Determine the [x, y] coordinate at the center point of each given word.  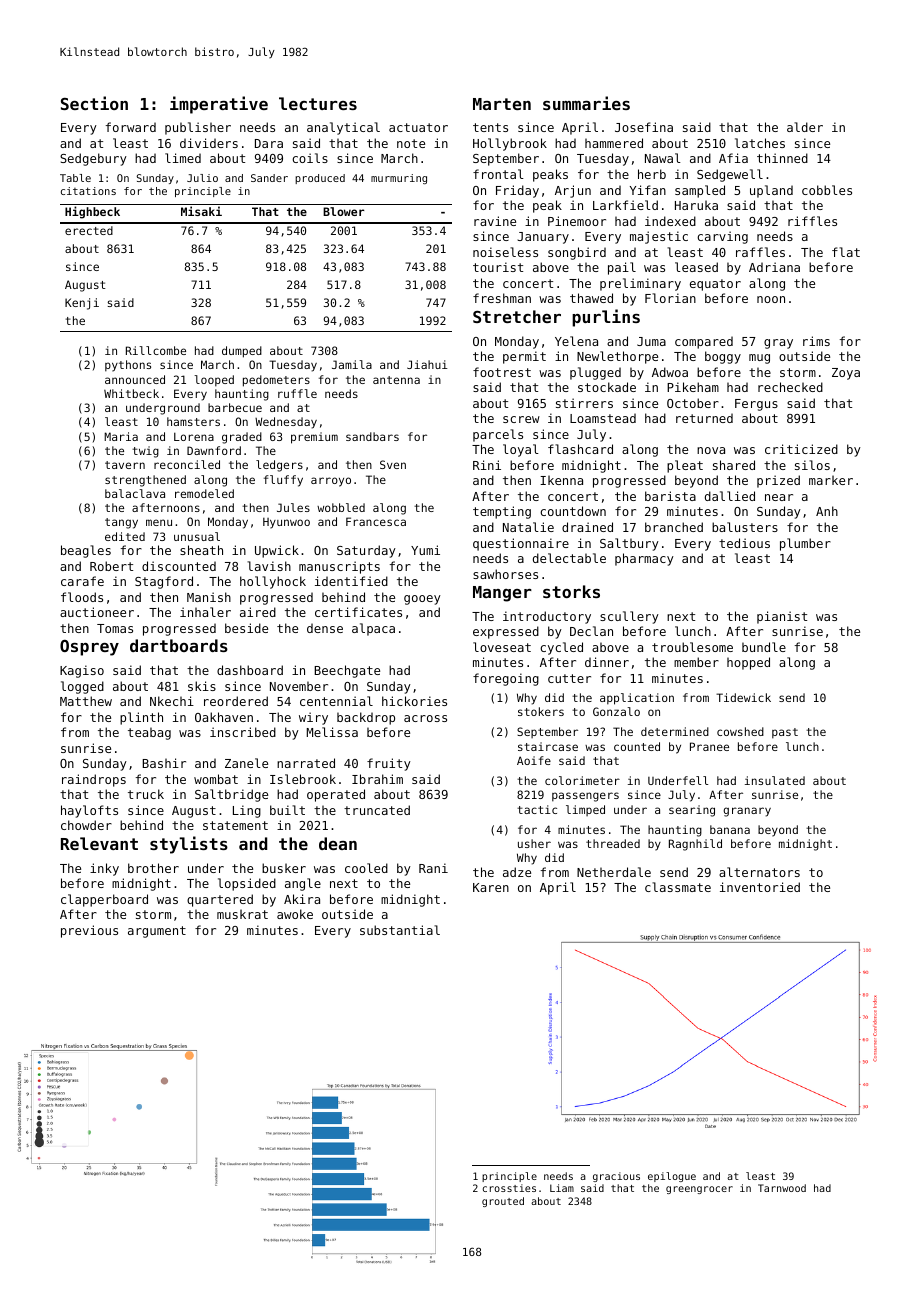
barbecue [235, 407]
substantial [400, 930]
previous [89, 931]
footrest [502, 372]
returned [704, 418]
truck [146, 794]
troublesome [692, 647]
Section [94, 103]
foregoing [506, 679]
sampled [700, 191]
